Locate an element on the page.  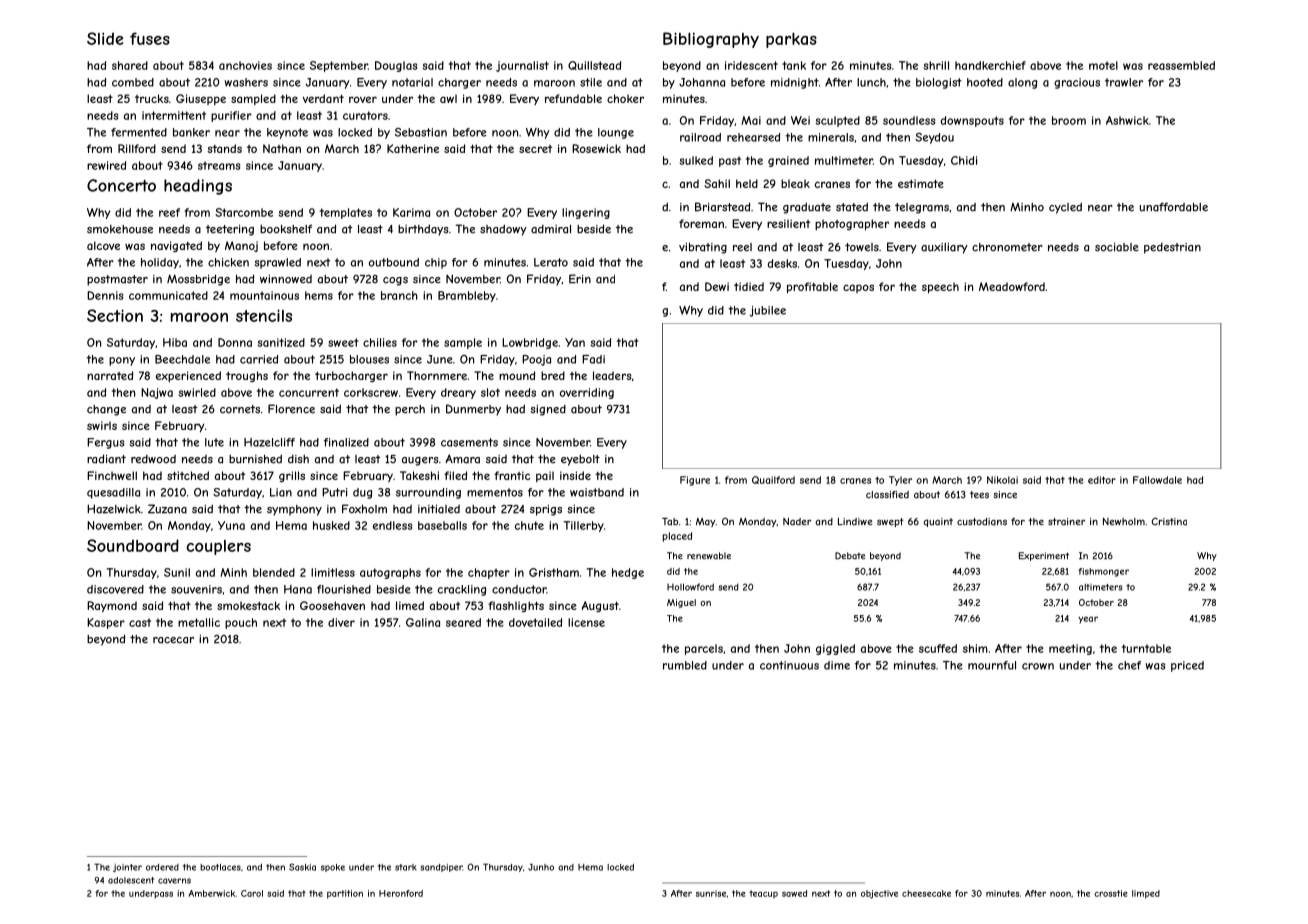
spoke is located at coordinates (333, 868).
